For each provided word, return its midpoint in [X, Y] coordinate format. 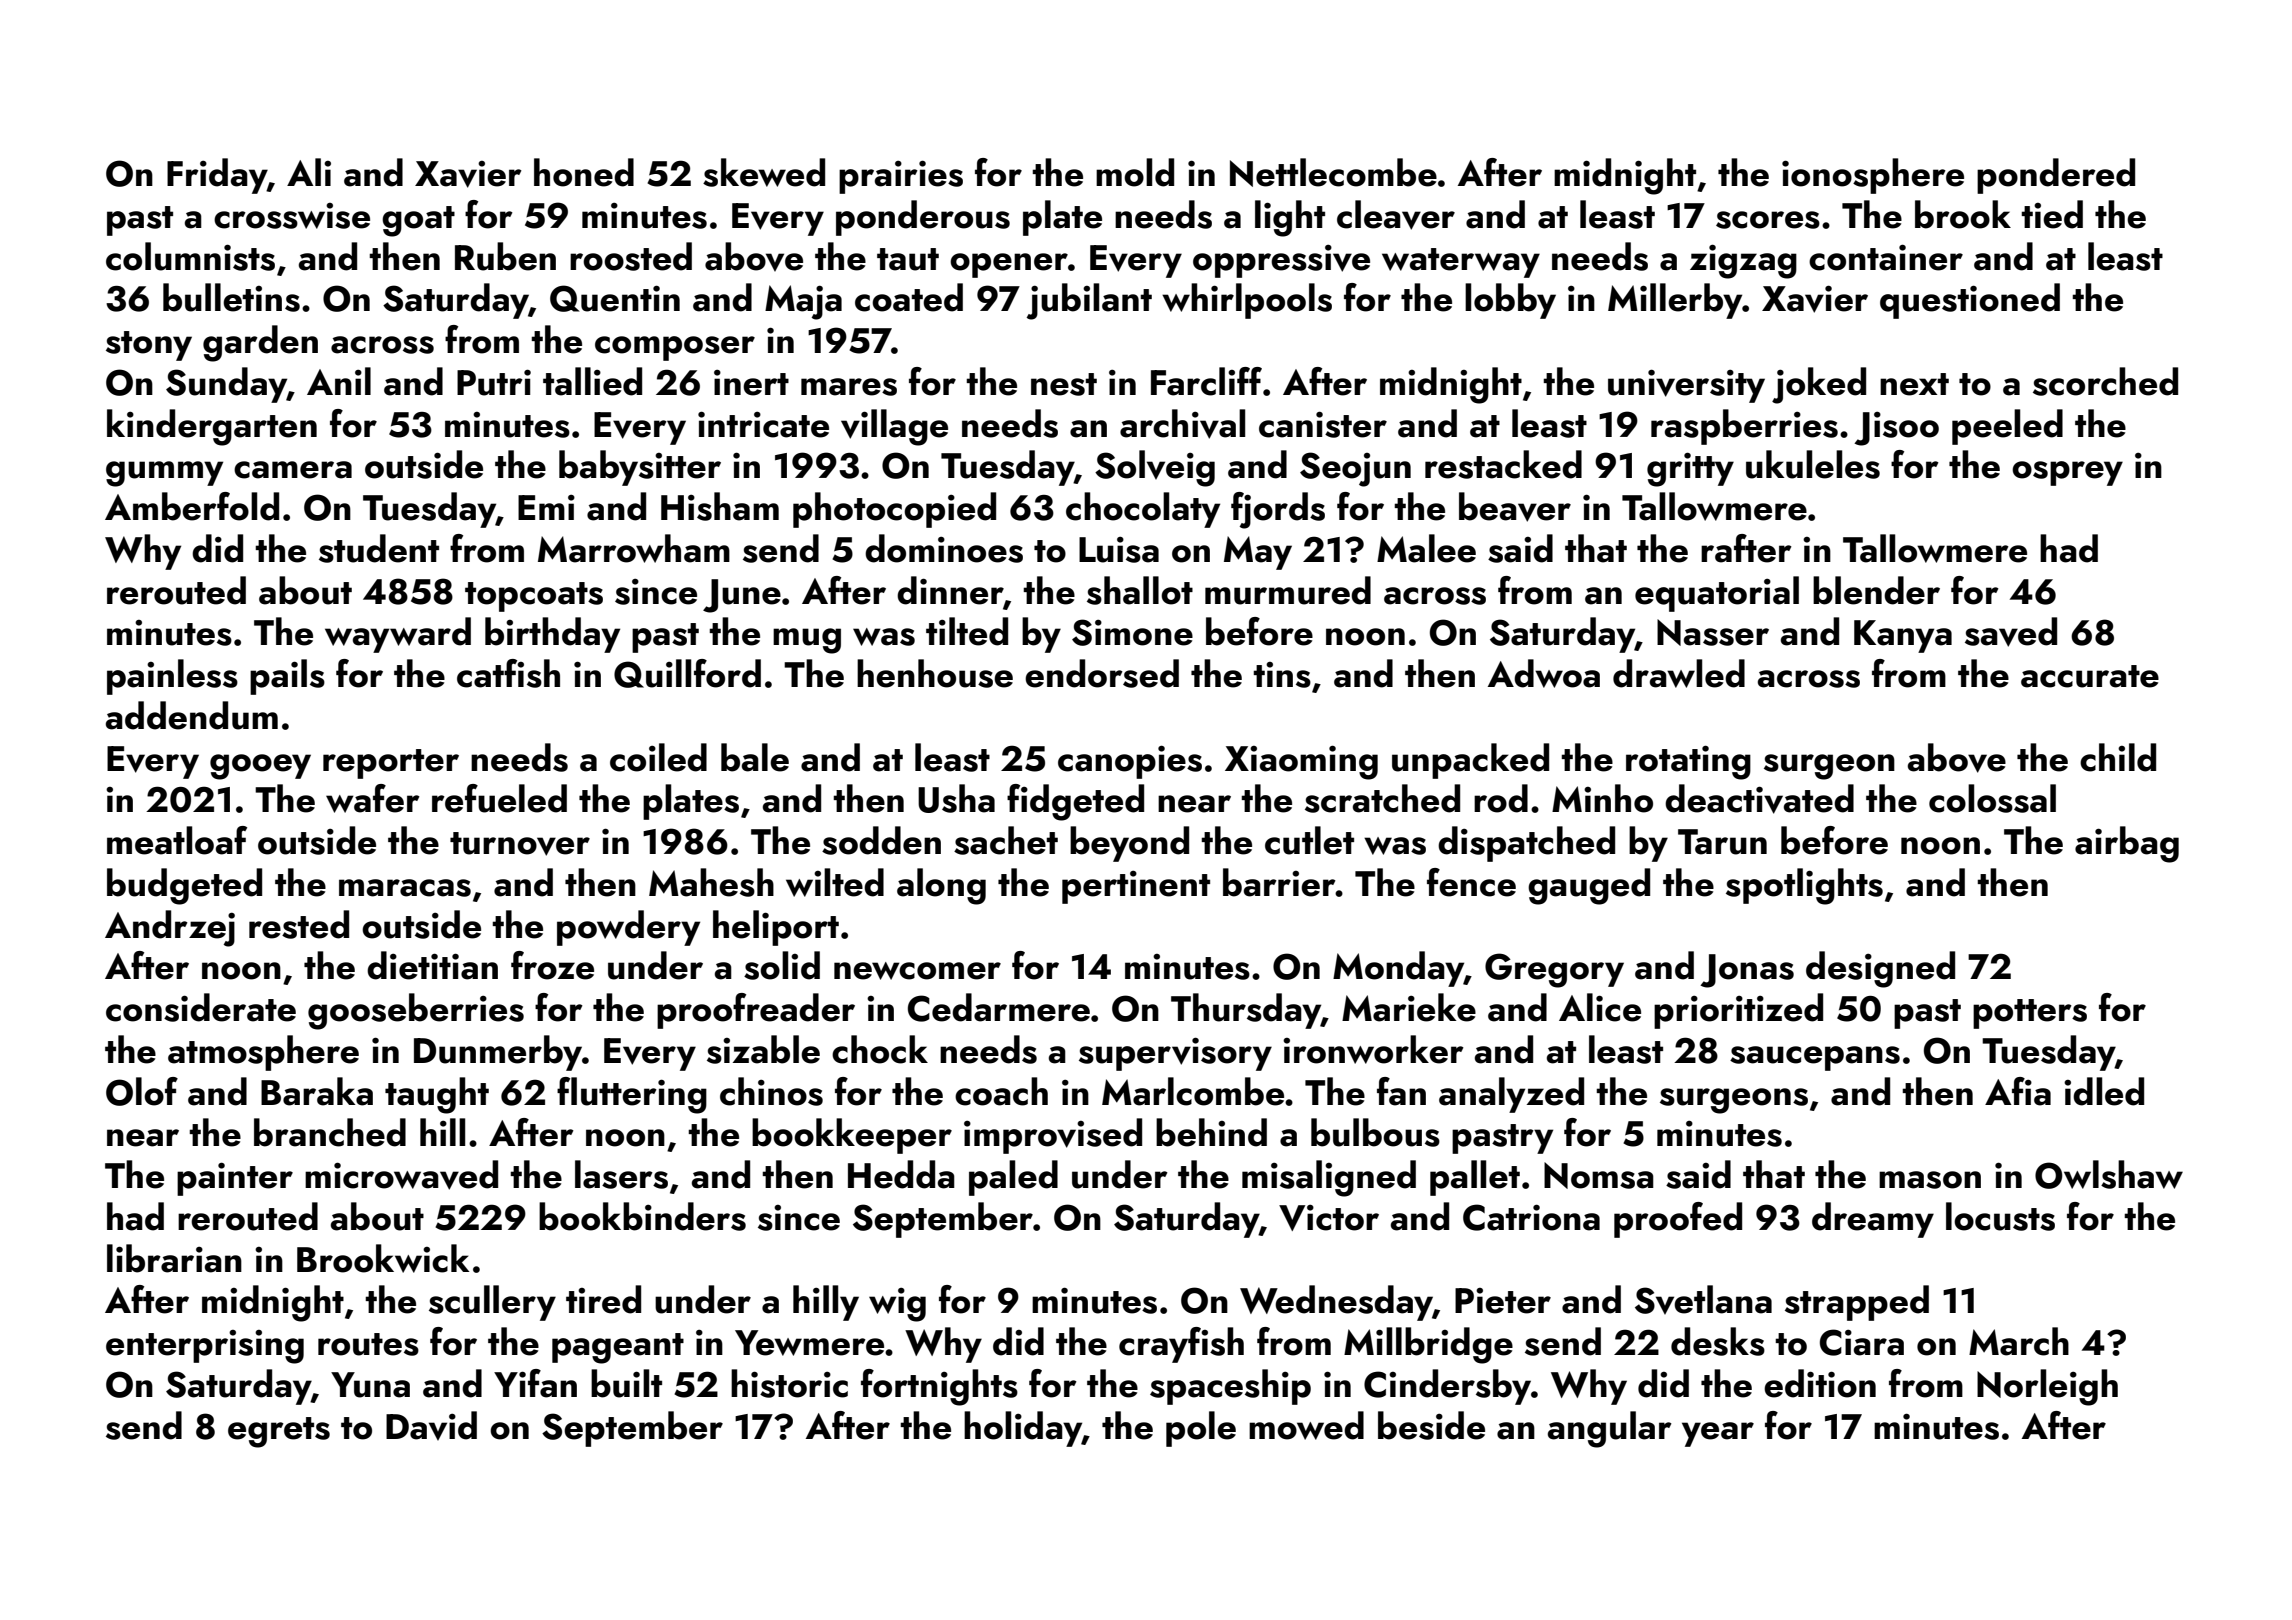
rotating [1688, 762]
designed [1880, 969]
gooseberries [416, 1011]
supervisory [1175, 1054]
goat [418, 221]
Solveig [1155, 468]
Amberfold [192, 506]
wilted [835, 882]
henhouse [935, 673]
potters [2030, 1014]
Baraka [317, 1091]
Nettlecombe [1333, 172]
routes [368, 1344]
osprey [2067, 473]
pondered [2056, 176]
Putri [494, 382]
